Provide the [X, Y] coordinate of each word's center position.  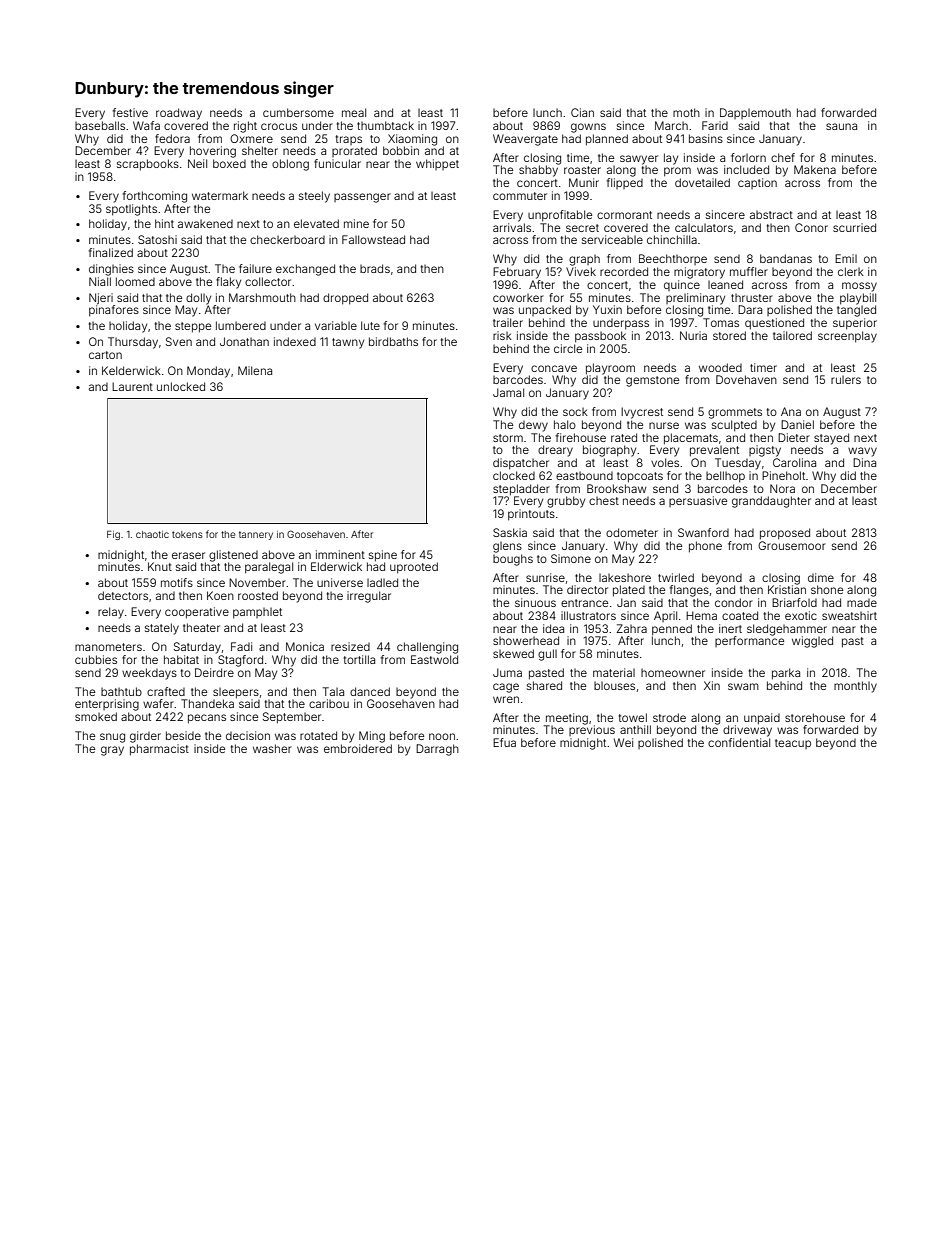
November [257, 582]
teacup [793, 744]
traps [349, 140]
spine [383, 556]
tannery [256, 535]
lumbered [241, 325]
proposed [785, 534]
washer [272, 748]
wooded [720, 367]
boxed [229, 163]
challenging [427, 648]
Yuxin [607, 309]
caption [757, 183]
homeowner [673, 673]
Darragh [437, 750]
